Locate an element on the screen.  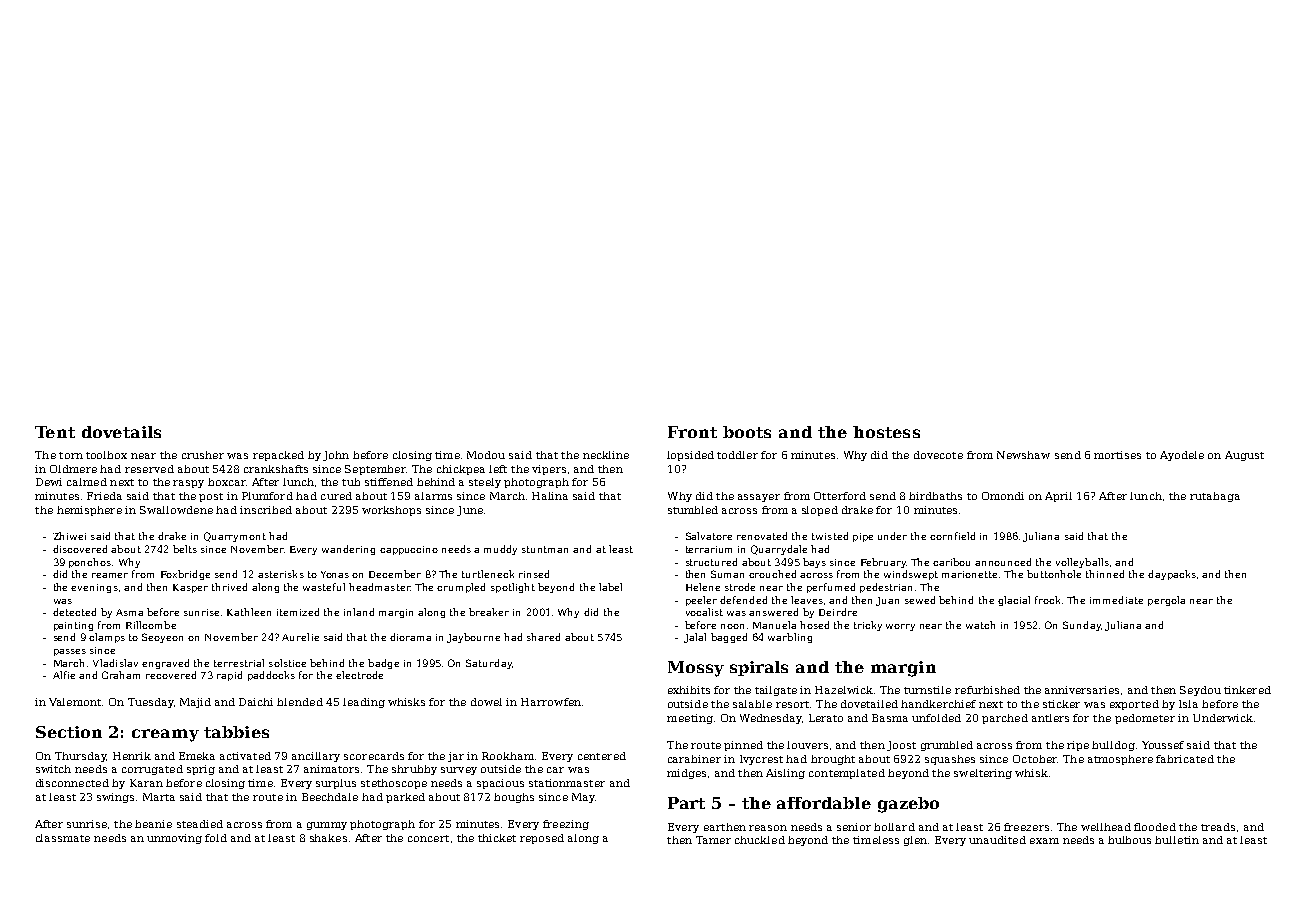
classmate is located at coordinates (63, 838).
